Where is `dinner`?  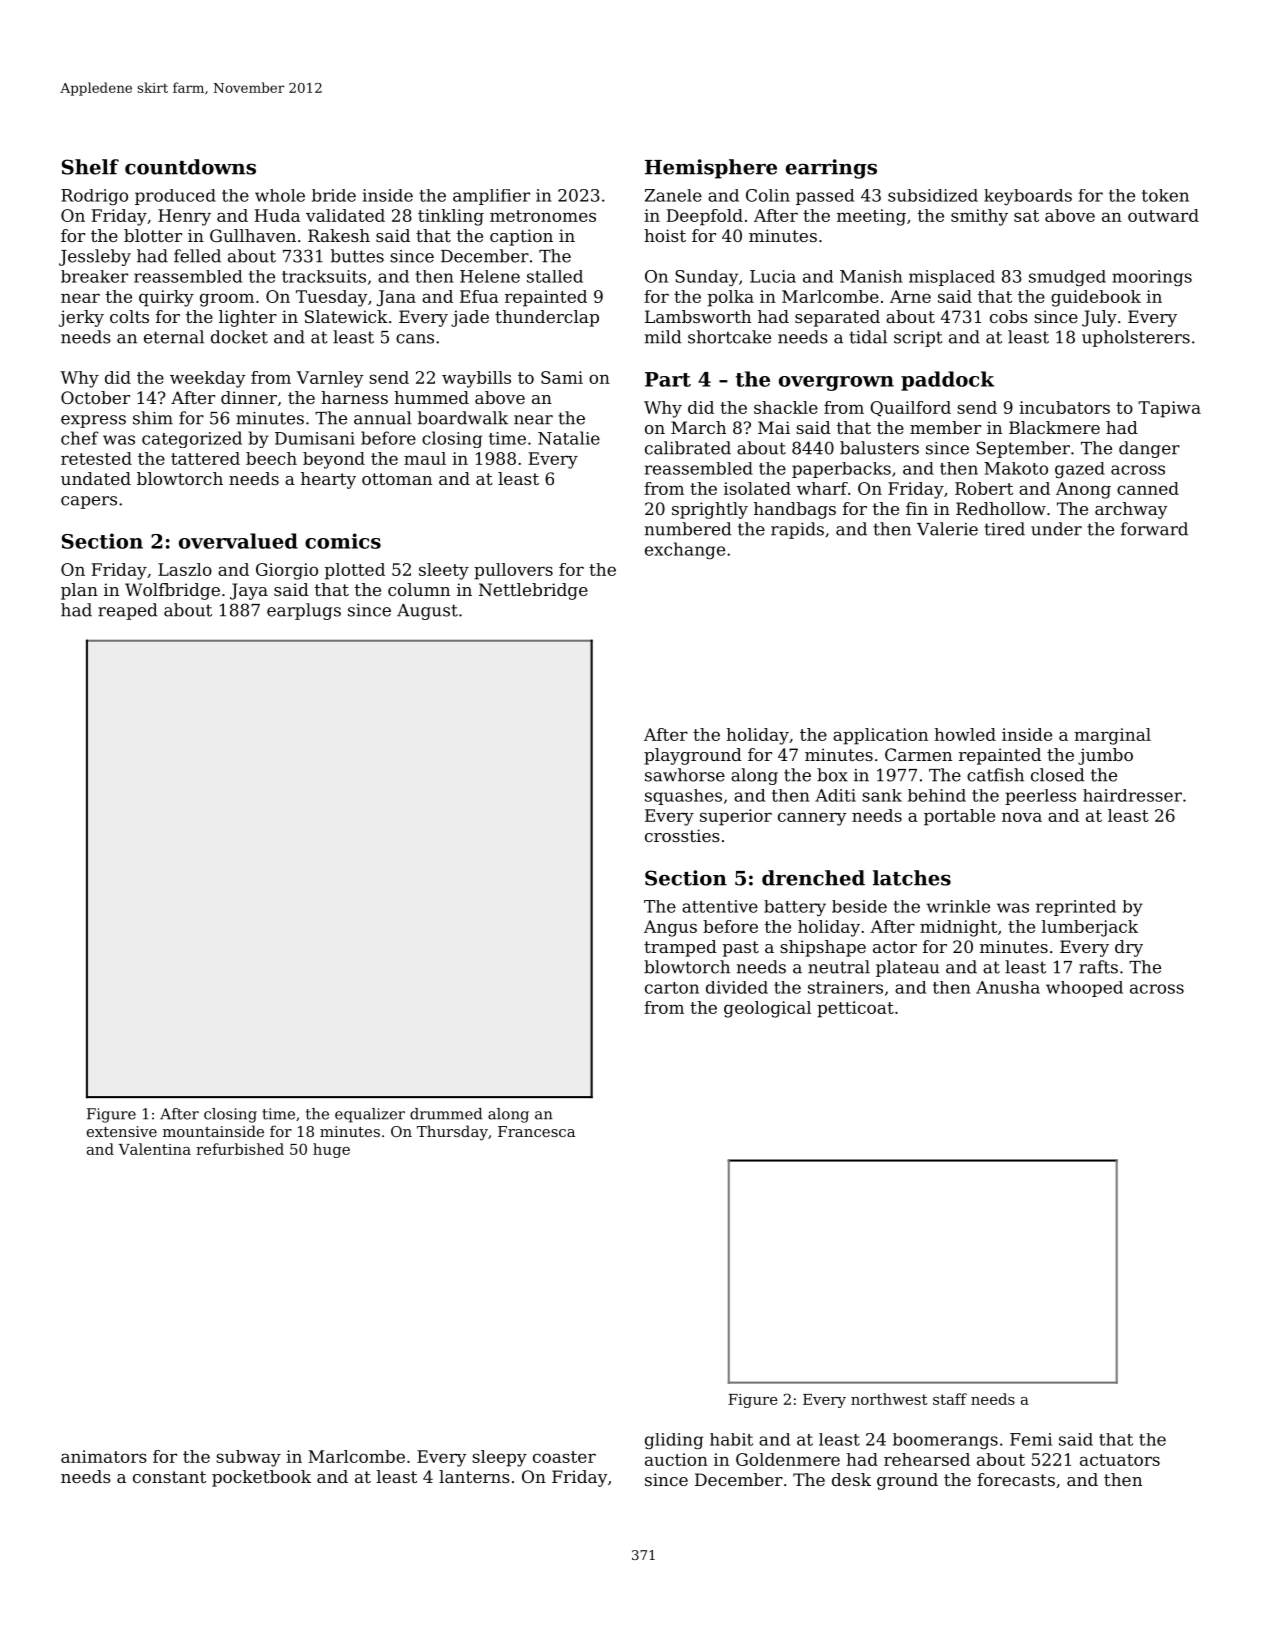
dinner is located at coordinates (249, 397).
